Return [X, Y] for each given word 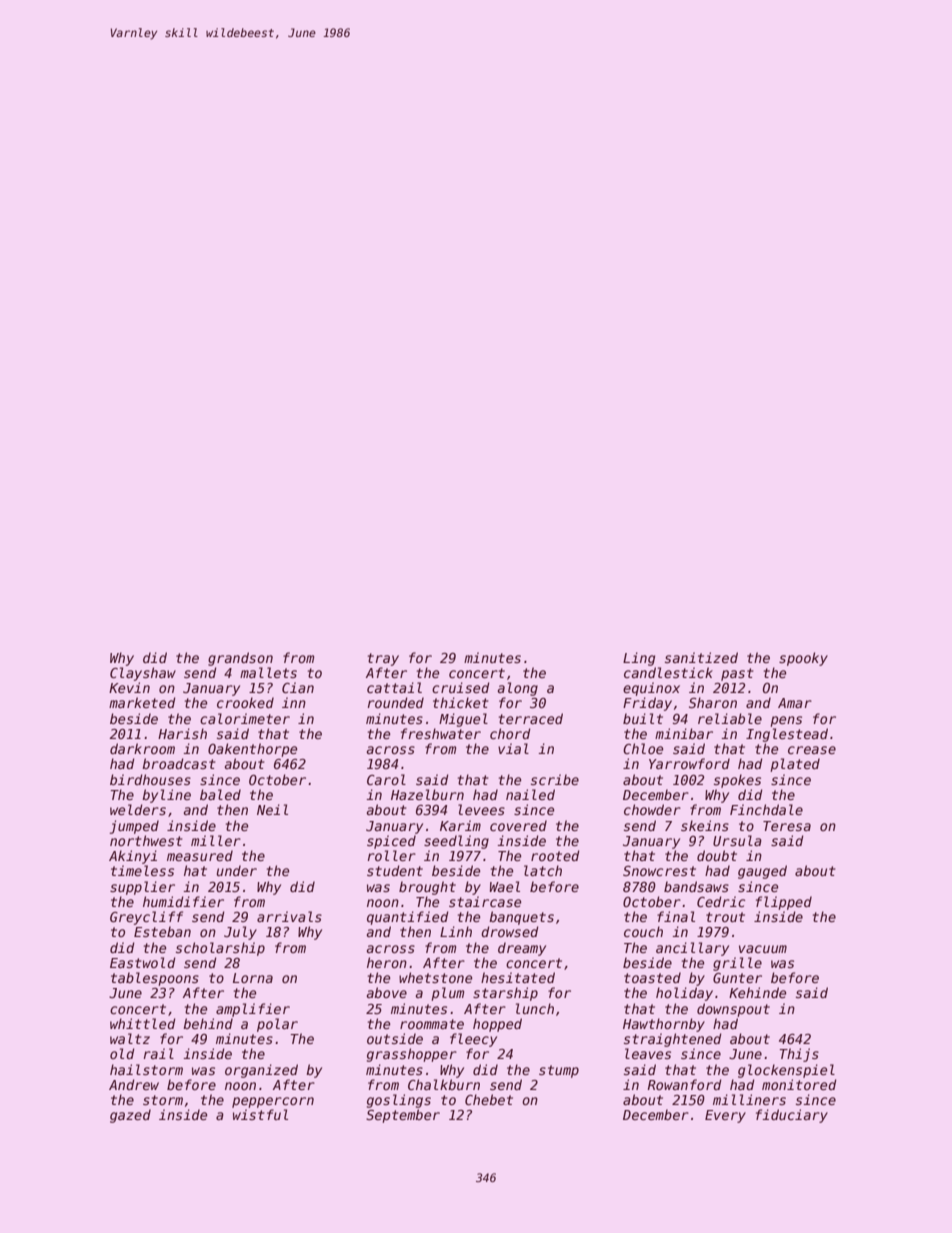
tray [383, 659]
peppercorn [273, 1102]
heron [387, 962]
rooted [555, 855]
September [403, 1116]
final [676, 916]
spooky [803, 659]
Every [725, 1116]
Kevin [129, 687]
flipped [784, 903]
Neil [272, 809]
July [240, 933]
